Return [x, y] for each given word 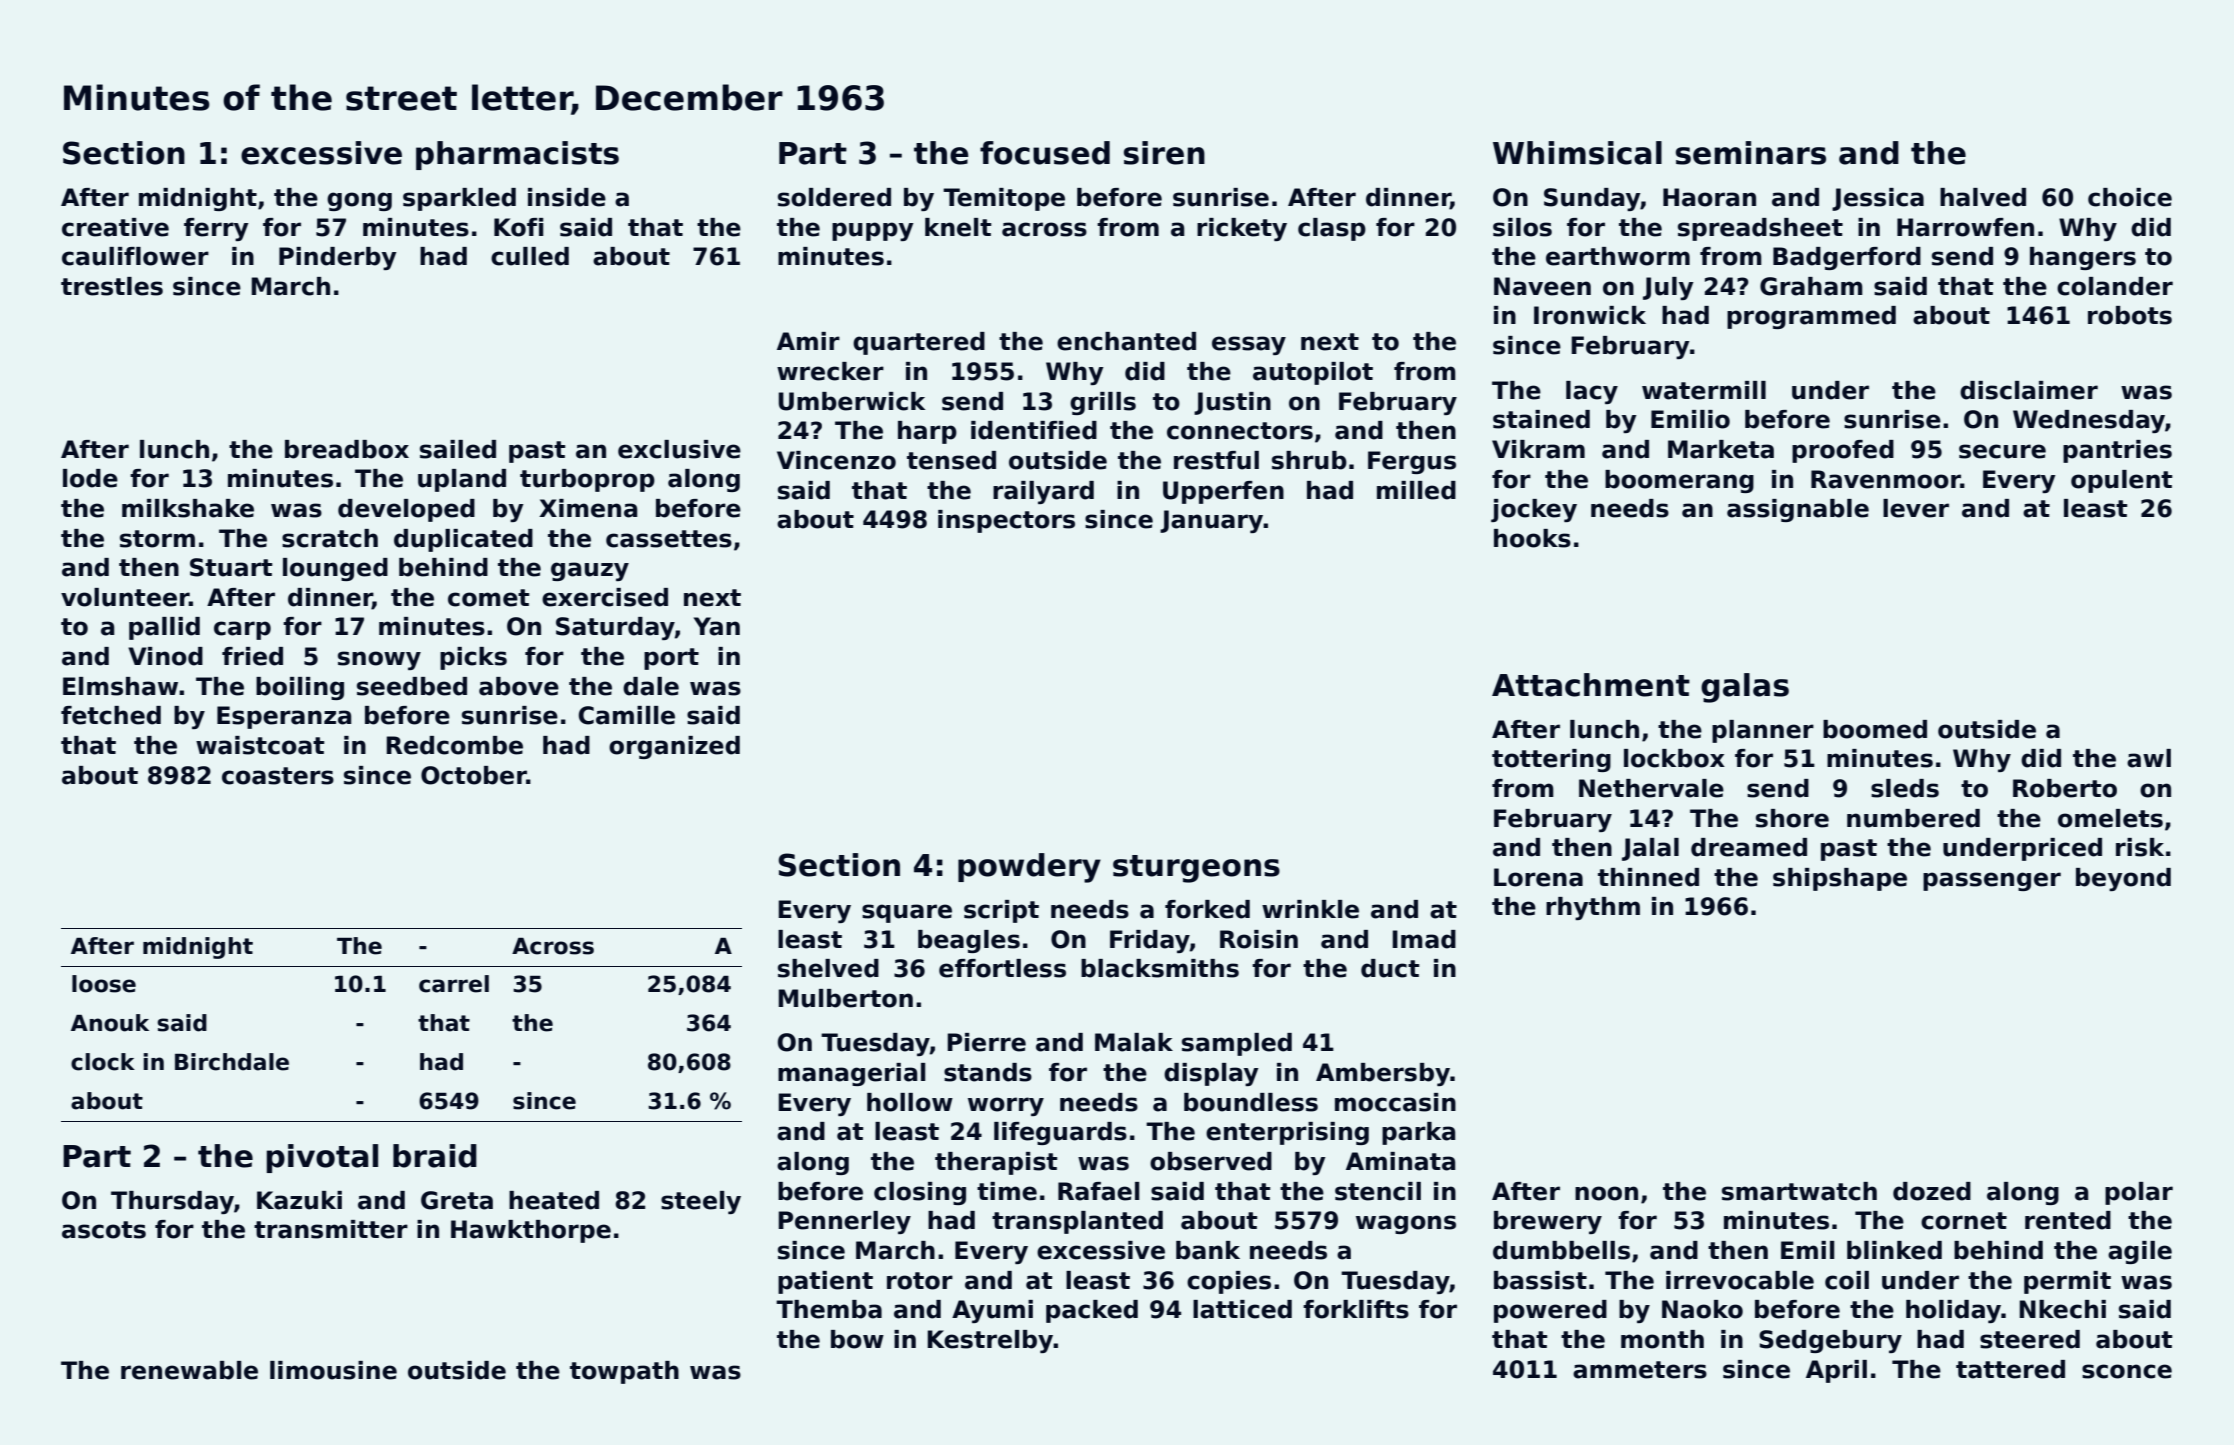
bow [857, 1339]
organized [674, 747]
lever [1916, 508]
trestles [112, 286]
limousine [333, 1370]
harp [927, 432]
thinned [1648, 877]
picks [473, 658]
